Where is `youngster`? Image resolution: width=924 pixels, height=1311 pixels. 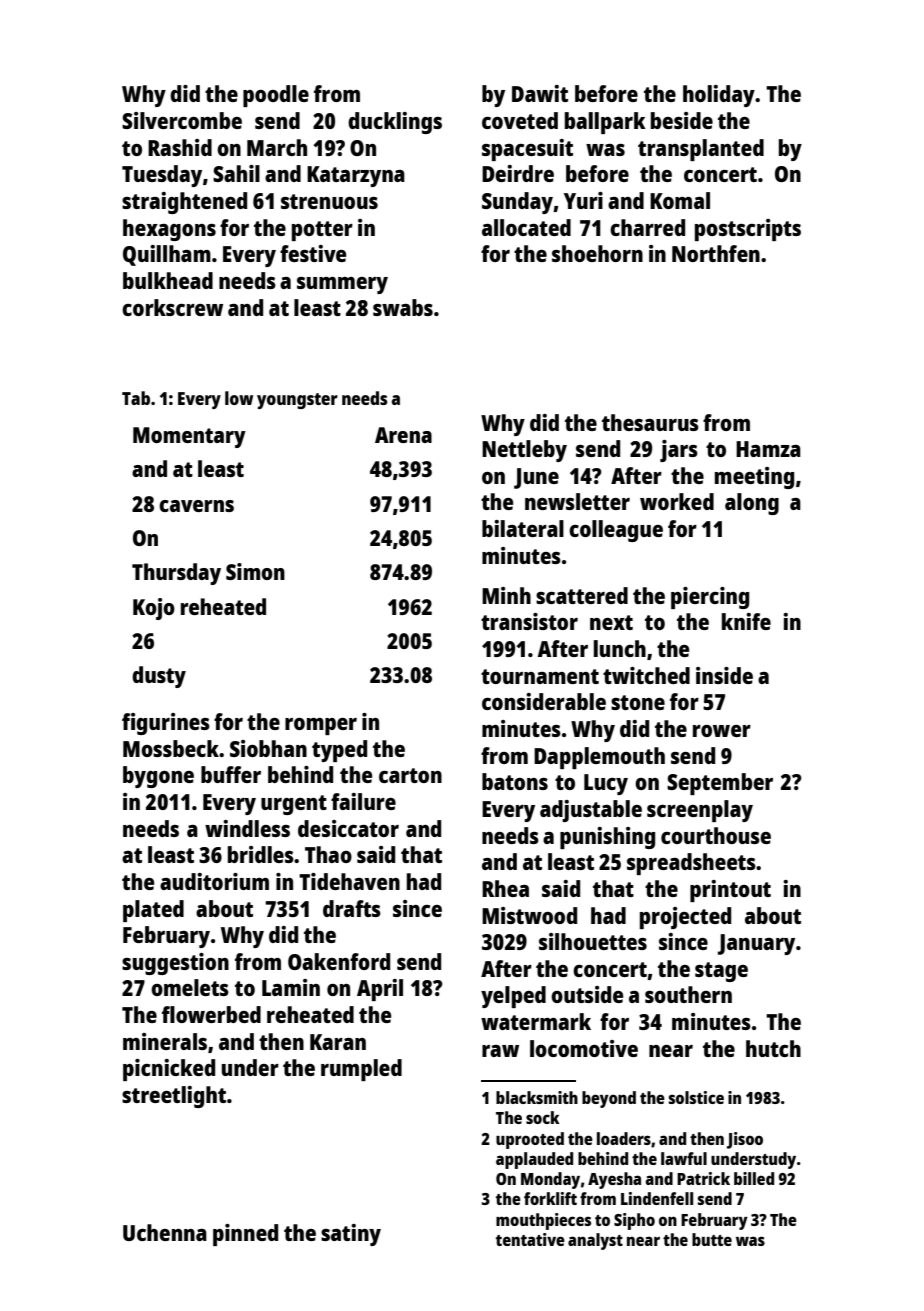 youngster is located at coordinates (297, 401).
